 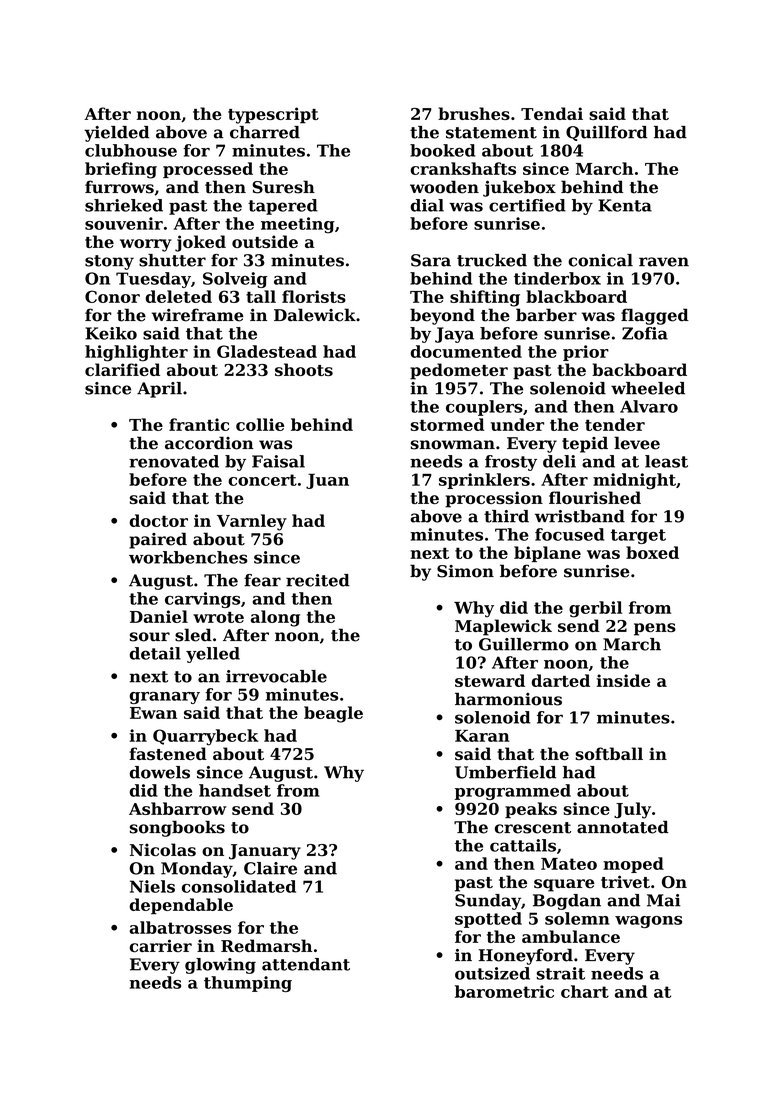 What do you see at coordinates (585, 991) in the document?
I see `chart` at bounding box center [585, 991].
